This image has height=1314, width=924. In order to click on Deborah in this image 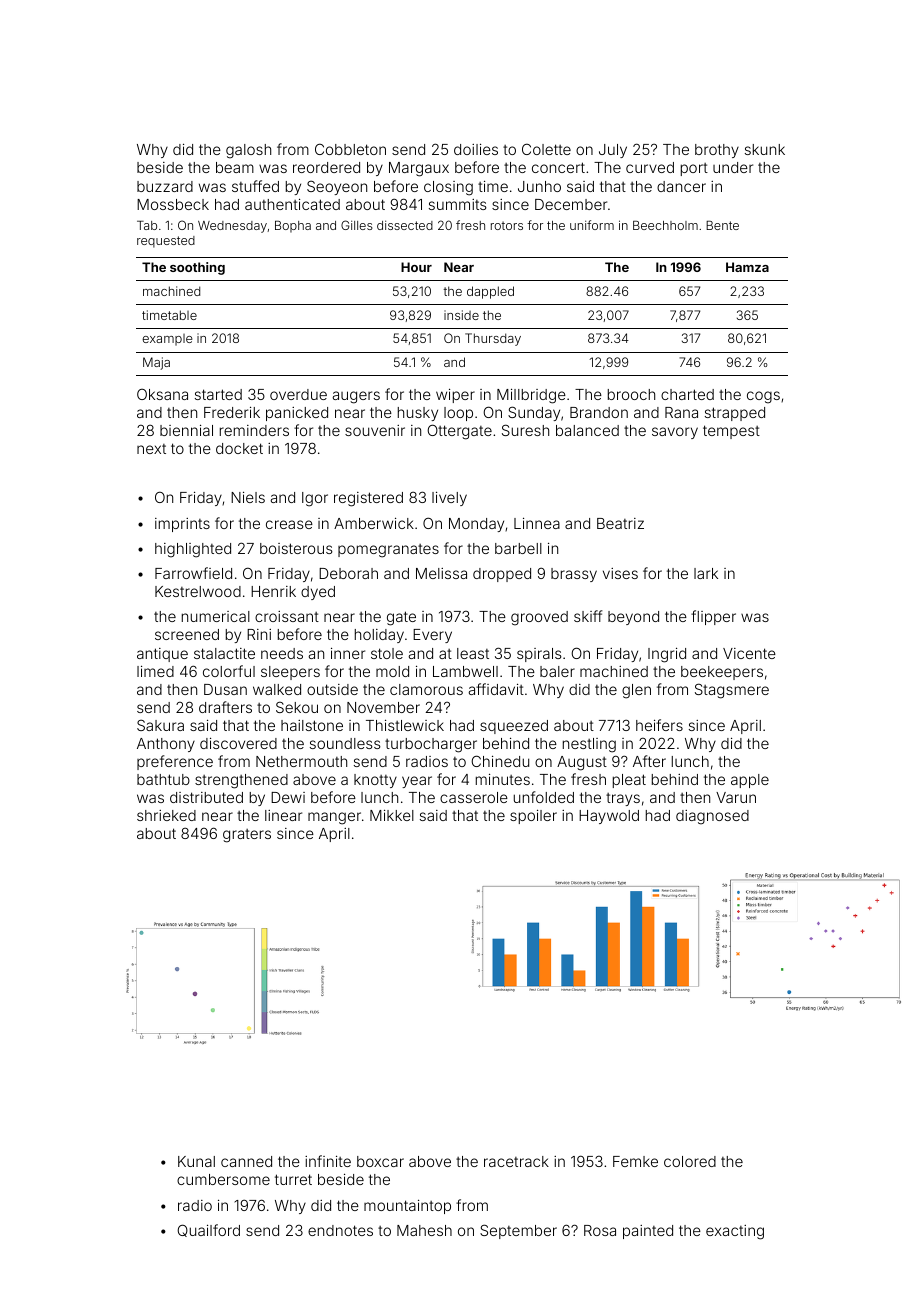, I will do `click(348, 573)`.
